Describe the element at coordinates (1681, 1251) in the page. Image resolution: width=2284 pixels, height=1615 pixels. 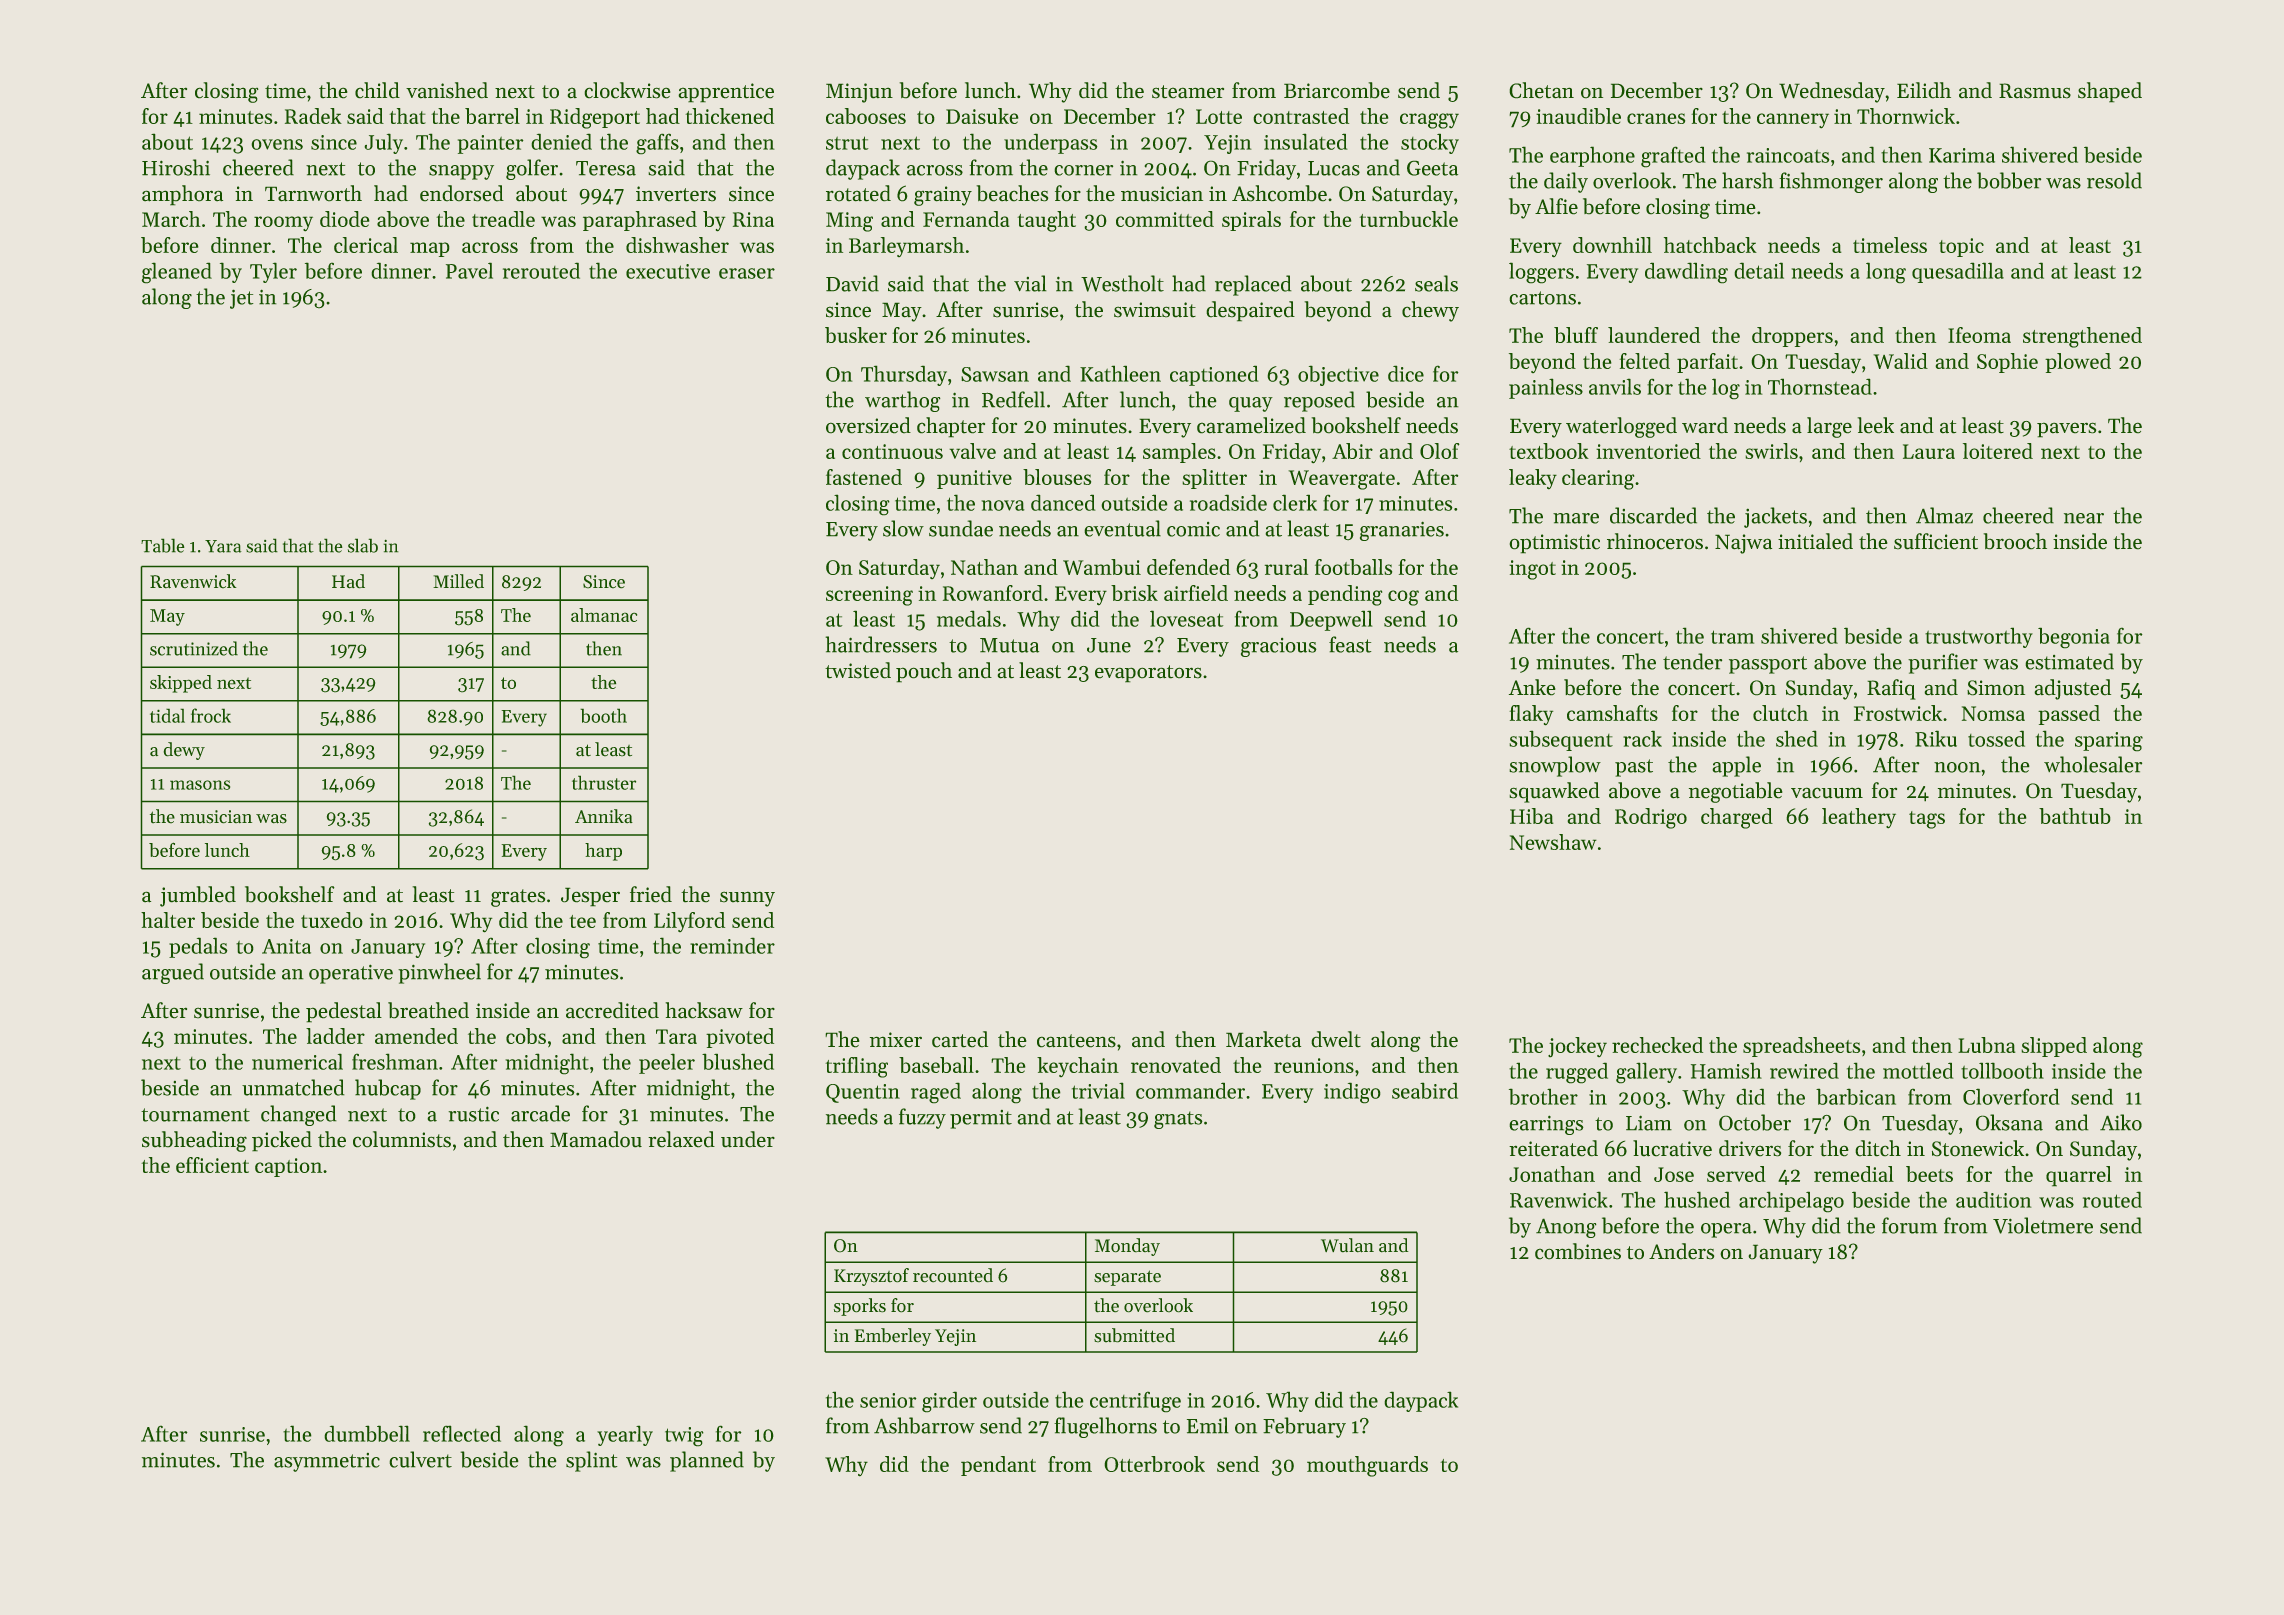
I see `Anders` at that location.
